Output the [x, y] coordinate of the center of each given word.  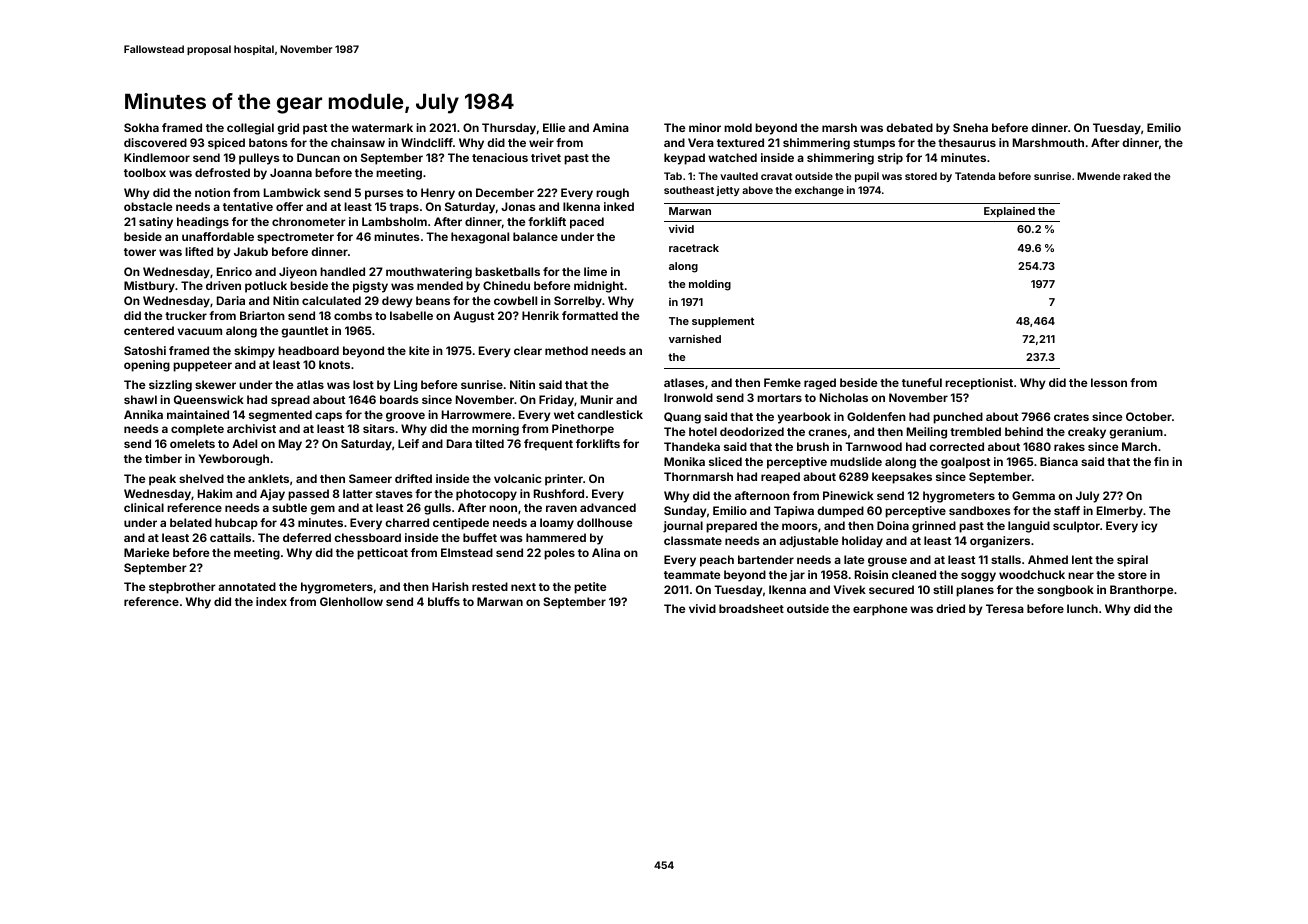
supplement [723, 322]
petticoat [382, 554]
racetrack [694, 248]
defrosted [222, 172]
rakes [1069, 446]
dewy [397, 302]
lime [595, 271]
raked [1137, 176]
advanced [608, 507]
